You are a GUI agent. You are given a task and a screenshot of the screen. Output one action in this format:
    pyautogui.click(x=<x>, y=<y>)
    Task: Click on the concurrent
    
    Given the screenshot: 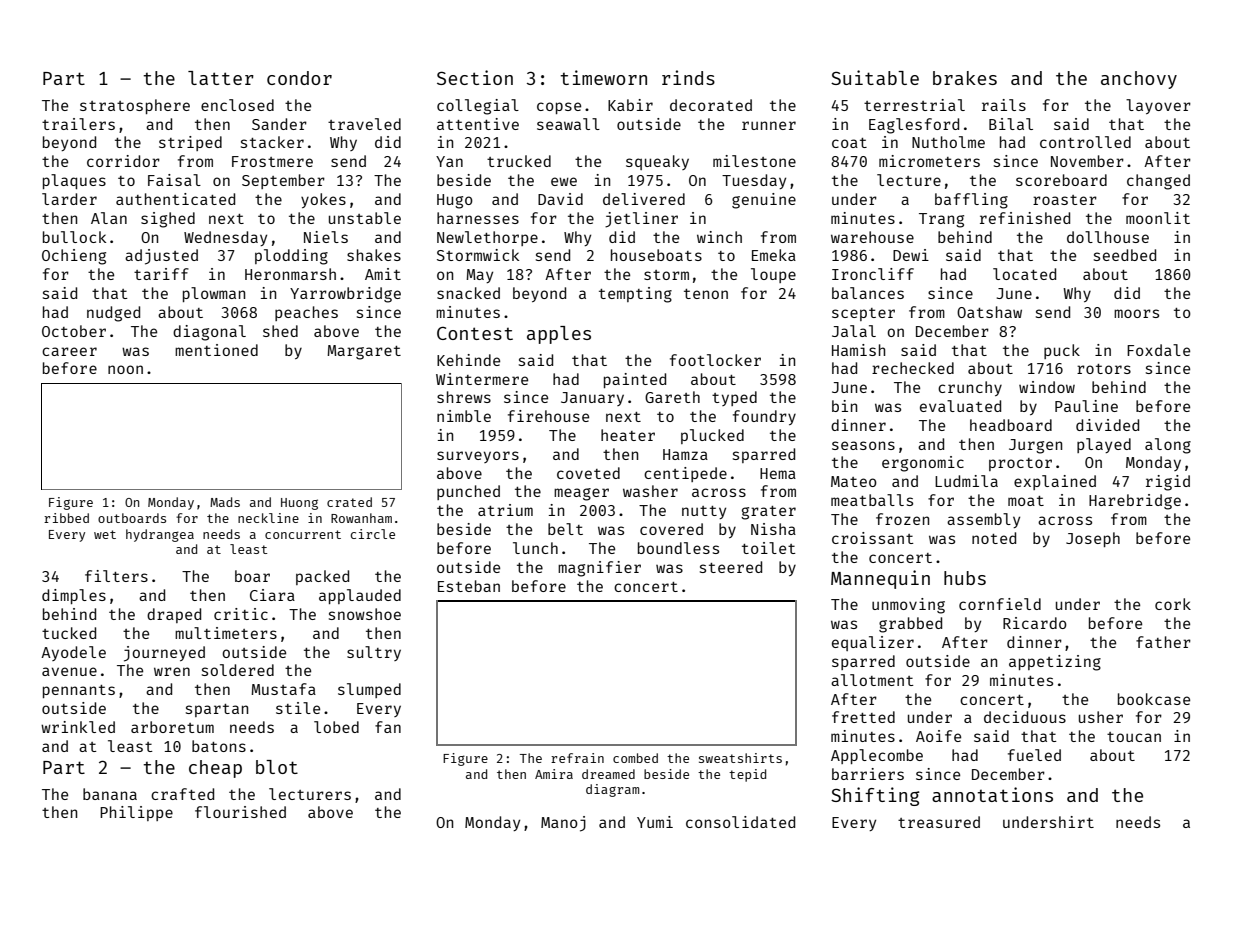 What is the action you would take?
    pyautogui.click(x=303, y=534)
